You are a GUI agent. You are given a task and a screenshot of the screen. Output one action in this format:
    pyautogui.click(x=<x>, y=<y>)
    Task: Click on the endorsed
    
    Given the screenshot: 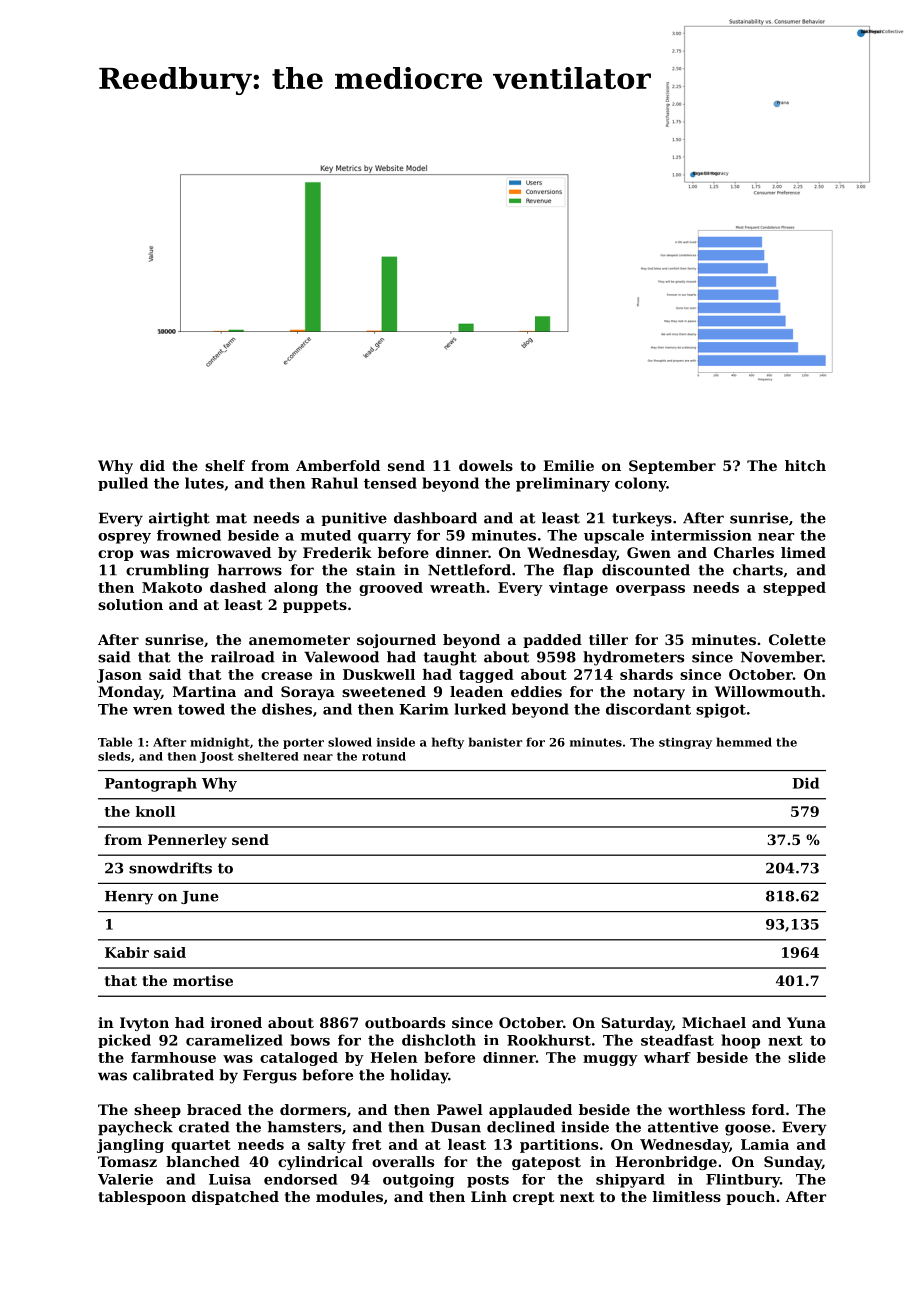 What is the action you would take?
    pyautogui.click(x=300, y=1179)
